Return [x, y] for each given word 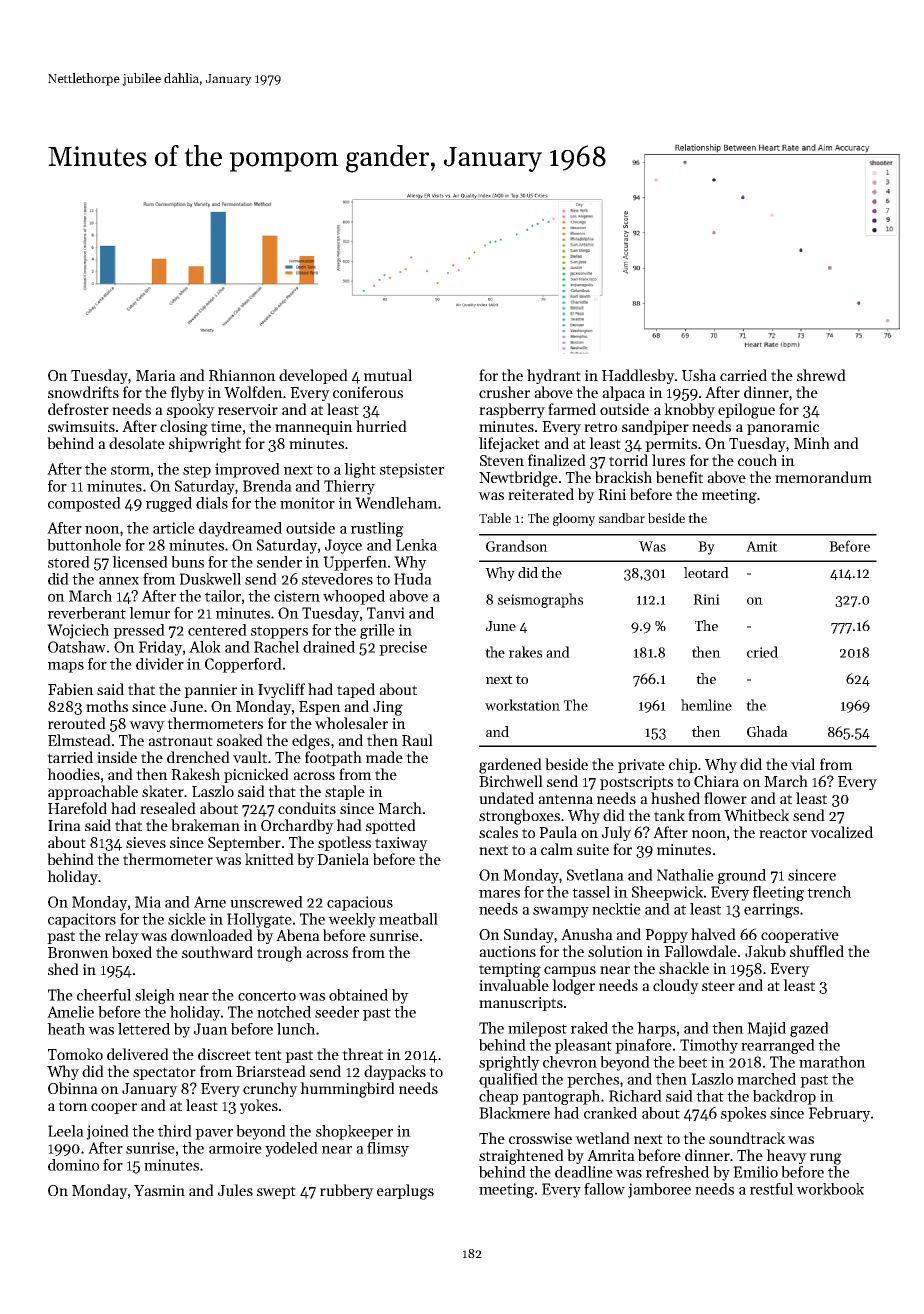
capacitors [82, 920]
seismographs [540, 600]
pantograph [561, 1097]
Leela [66, 1131]
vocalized [841, 832]
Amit [762, 546]
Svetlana [595, 875]
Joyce [343, 546]
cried [762, 652]
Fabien [71, 689]
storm [130, 470]
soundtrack [747, 1138]
